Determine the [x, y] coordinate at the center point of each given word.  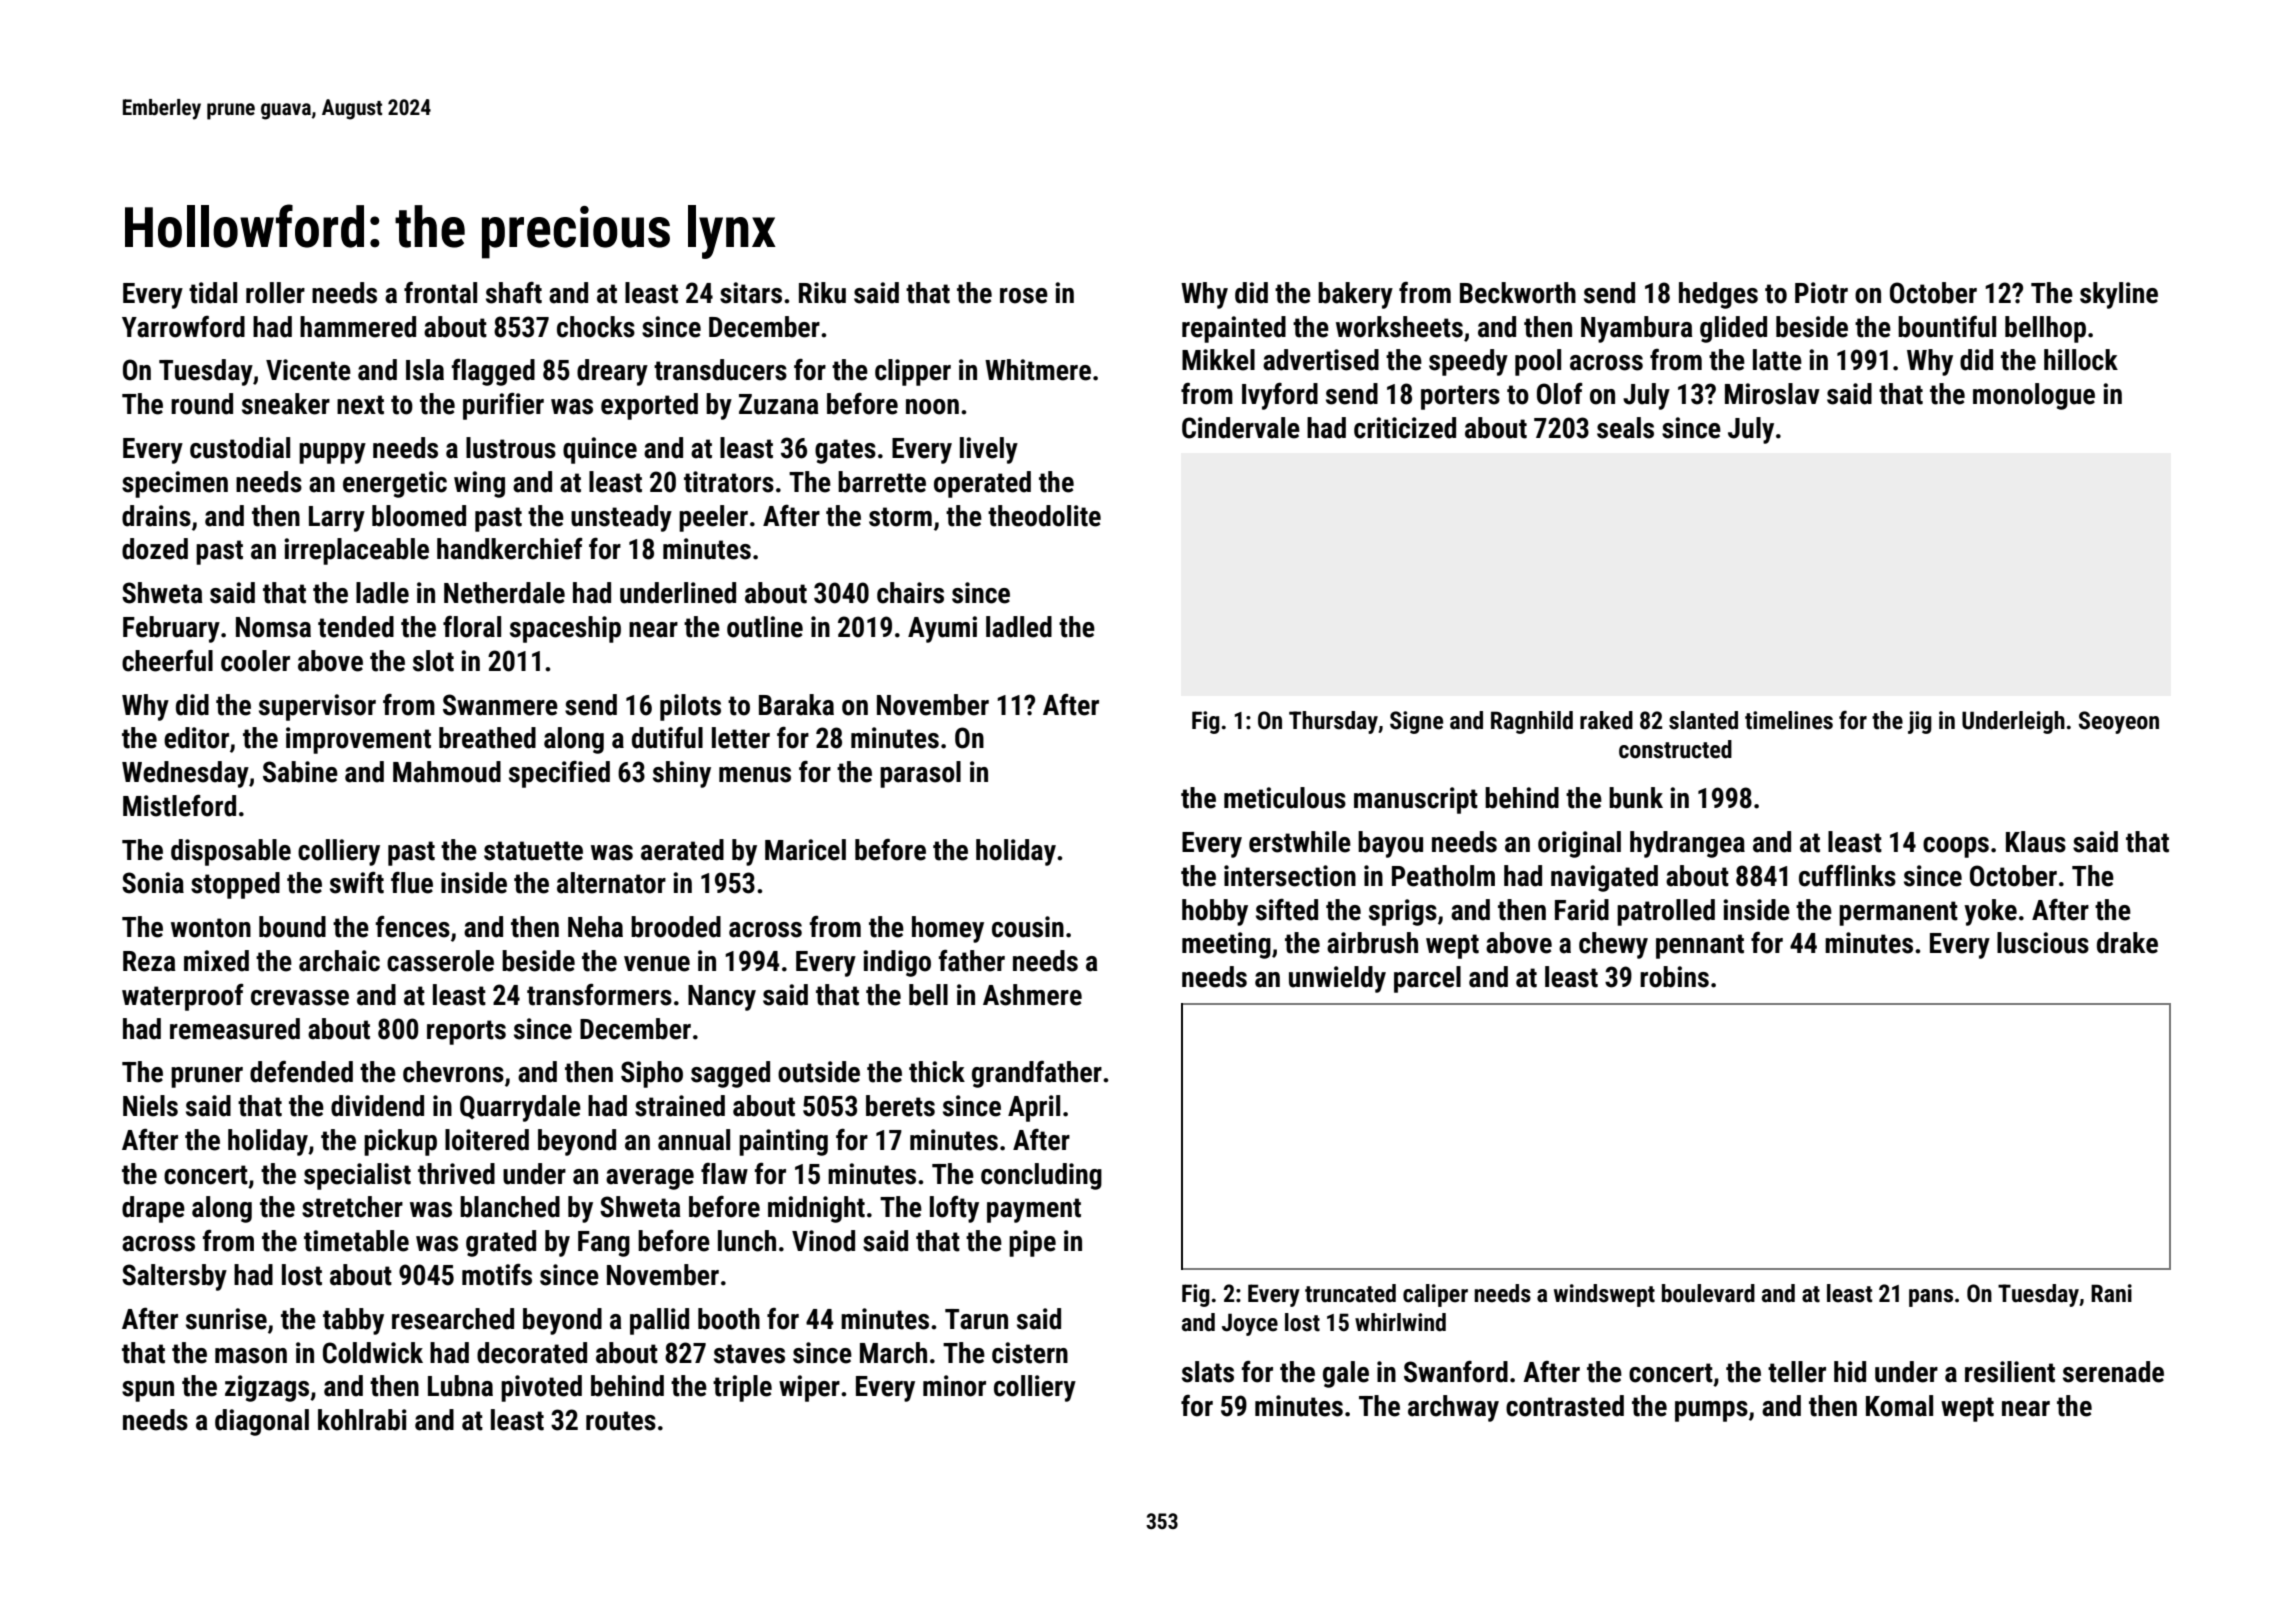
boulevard [1708, 1293]
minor [954, 1386]
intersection [1290, 876]
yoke [1990, 912]
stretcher [352, 1207]
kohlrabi [362, 1420]
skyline [2119, 295]
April [1034, 1108]
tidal [213, 293]
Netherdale [504, 593]
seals [1625, 428]
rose [1024, 296]
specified [559, 774]
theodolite [1044, 516]
